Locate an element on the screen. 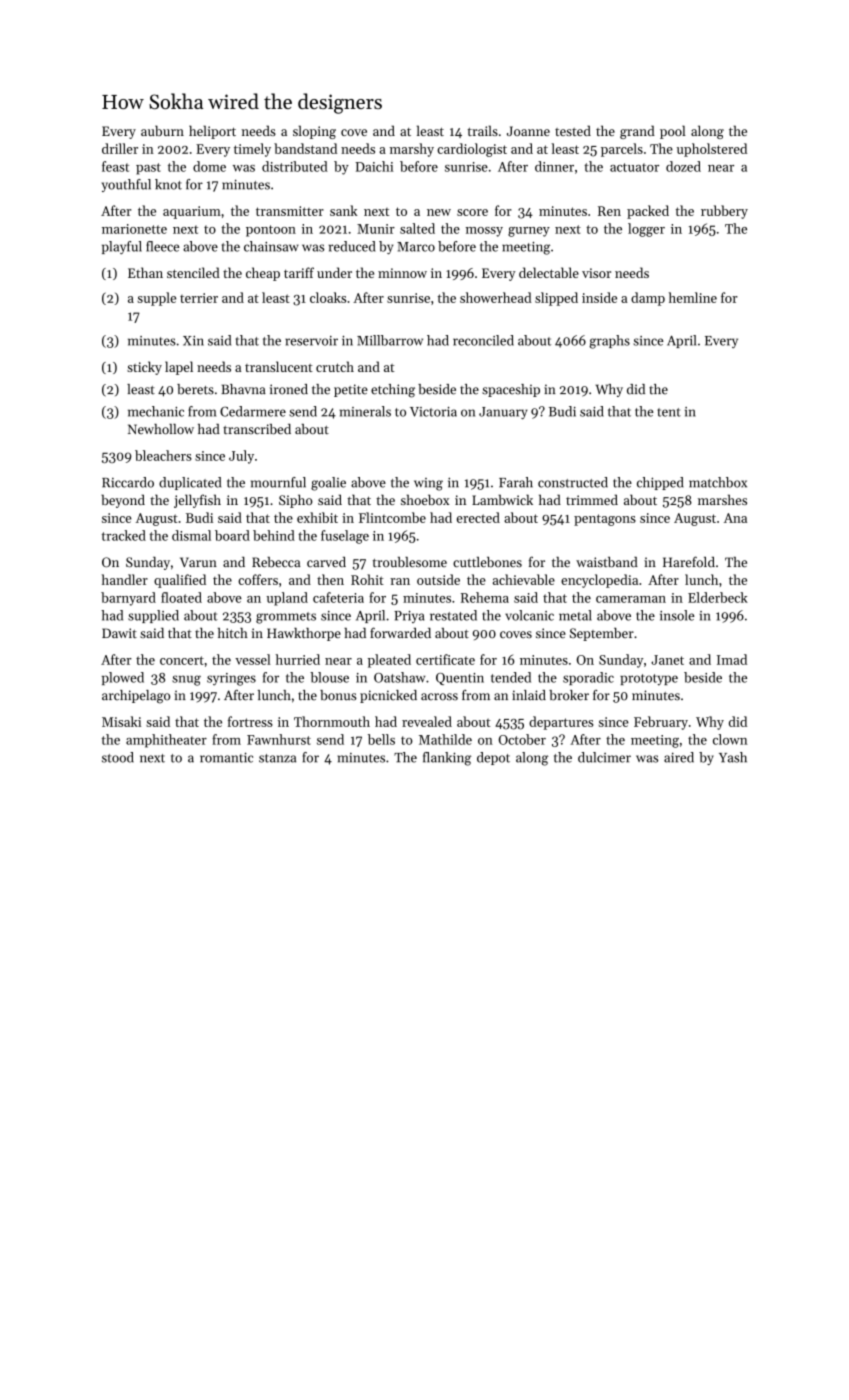 This screenshot has height=1400, width=849. stood is located at coordinates (118, 757).
